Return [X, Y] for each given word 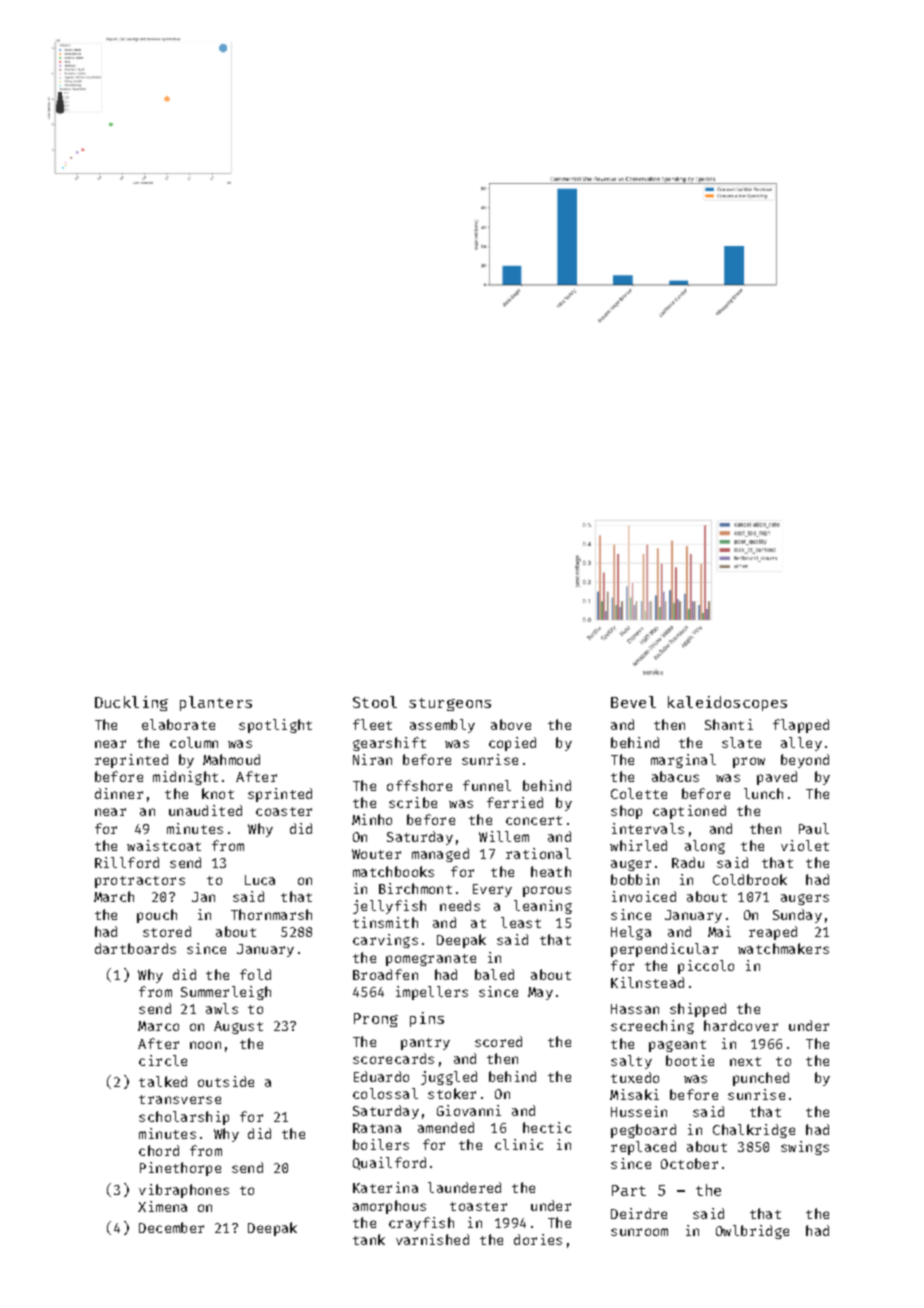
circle [163, 1060]
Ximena [162, 1206]
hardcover [741, 1025]
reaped [773, 933]
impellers [432, 993]
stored [167, 931]
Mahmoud [231, 759]
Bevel [633, 702]
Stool [375, 702]
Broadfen [385, 974]
